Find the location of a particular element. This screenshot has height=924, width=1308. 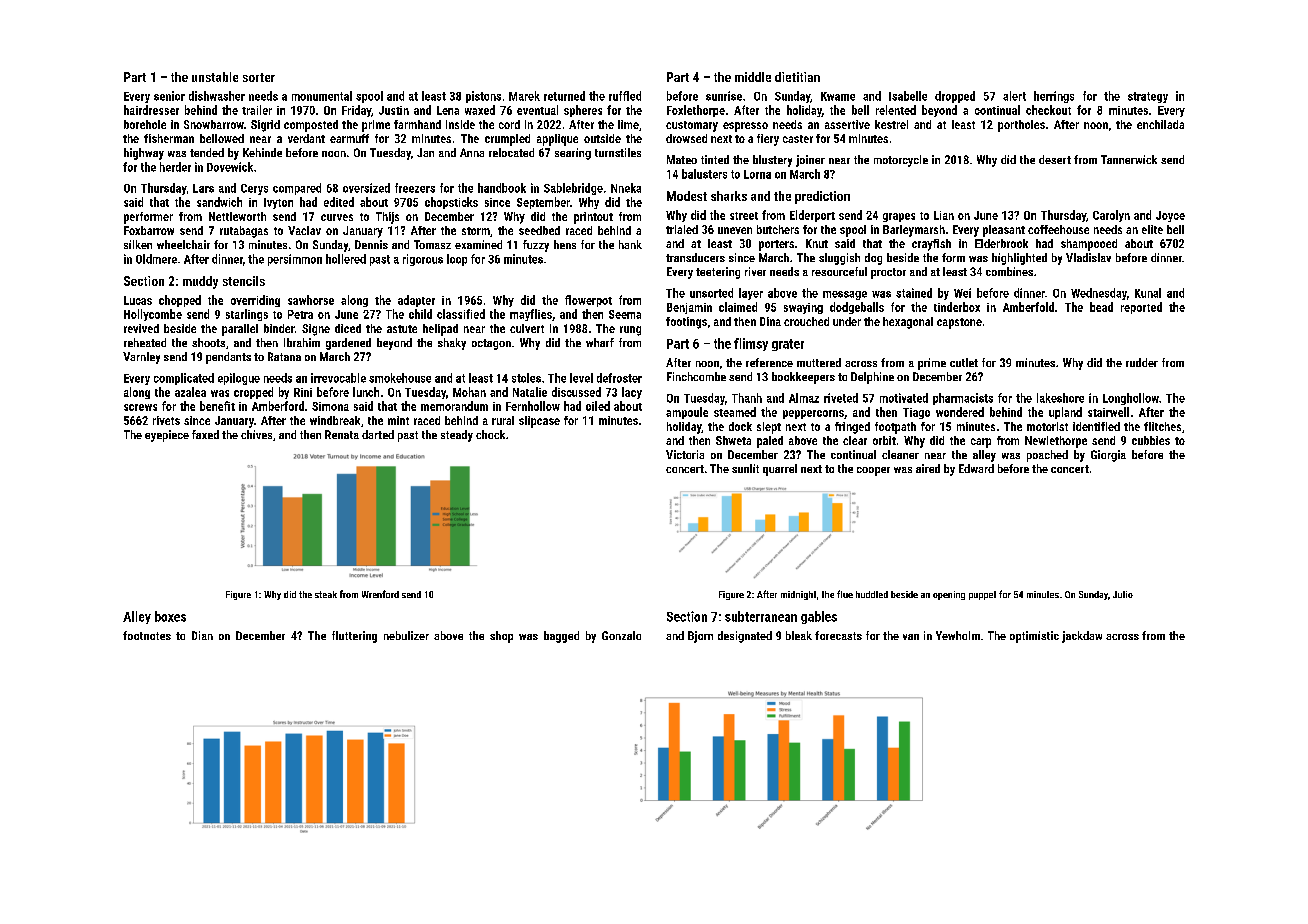

Giorgia is located at coordinates (1108, 456).
